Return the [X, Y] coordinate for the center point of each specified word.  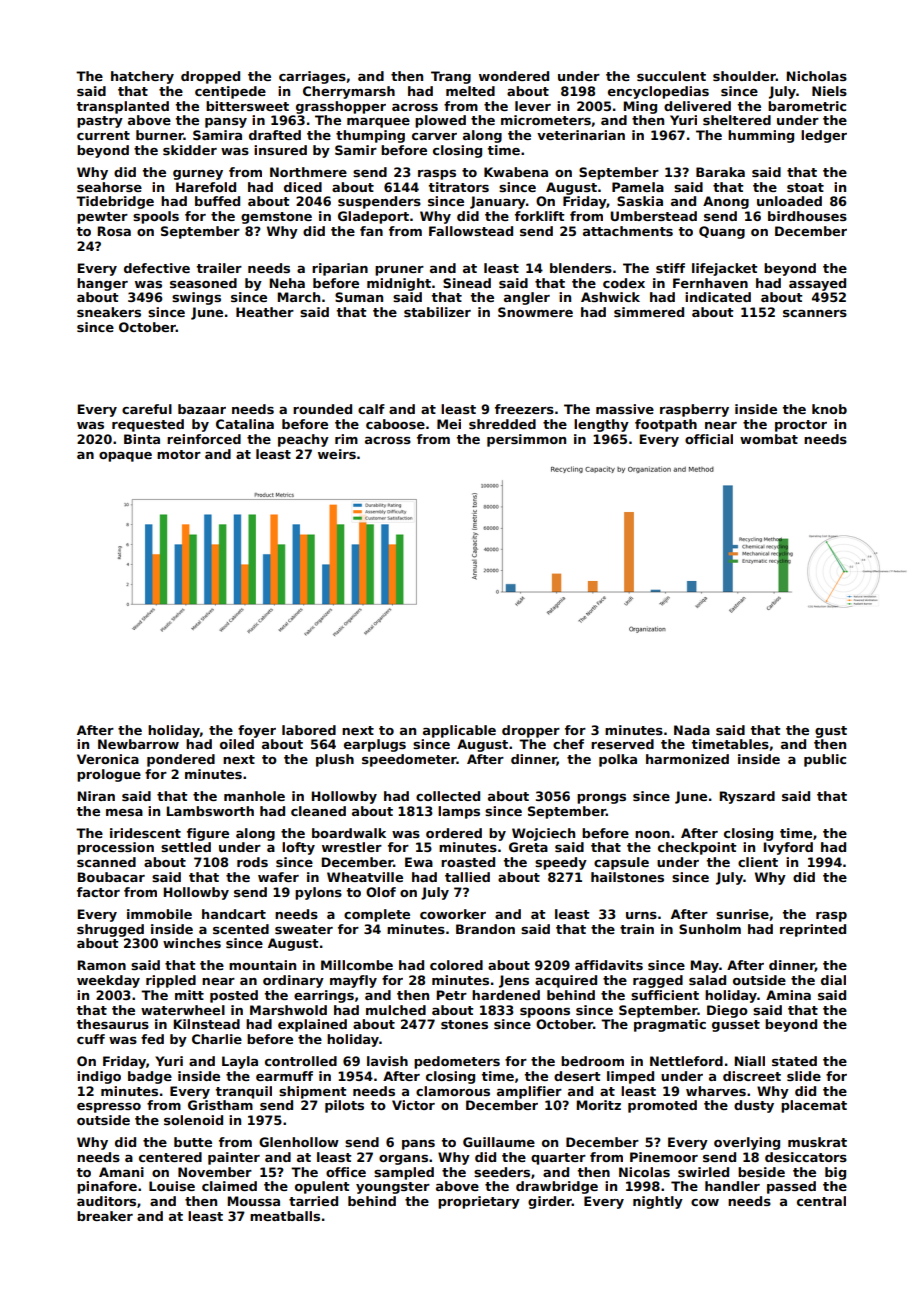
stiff [670, 268]
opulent [322, 1187]
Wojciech [543, 834]
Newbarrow [138, 744]
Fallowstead [471, 231]
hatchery [142, 77]
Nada [692, 730]
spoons [545, 1013]
